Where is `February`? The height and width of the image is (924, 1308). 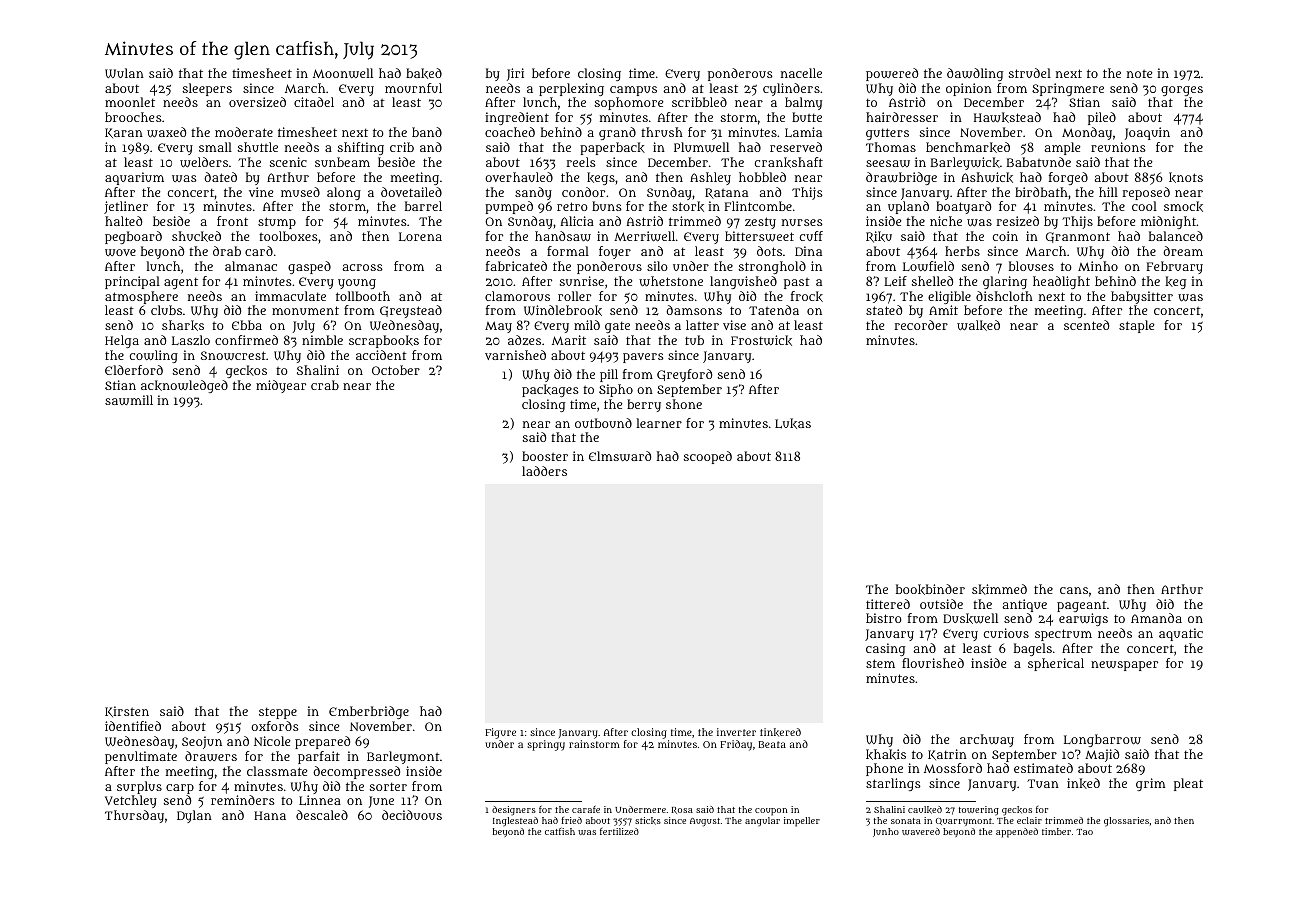 February is located at coordinates (1174, 267).
